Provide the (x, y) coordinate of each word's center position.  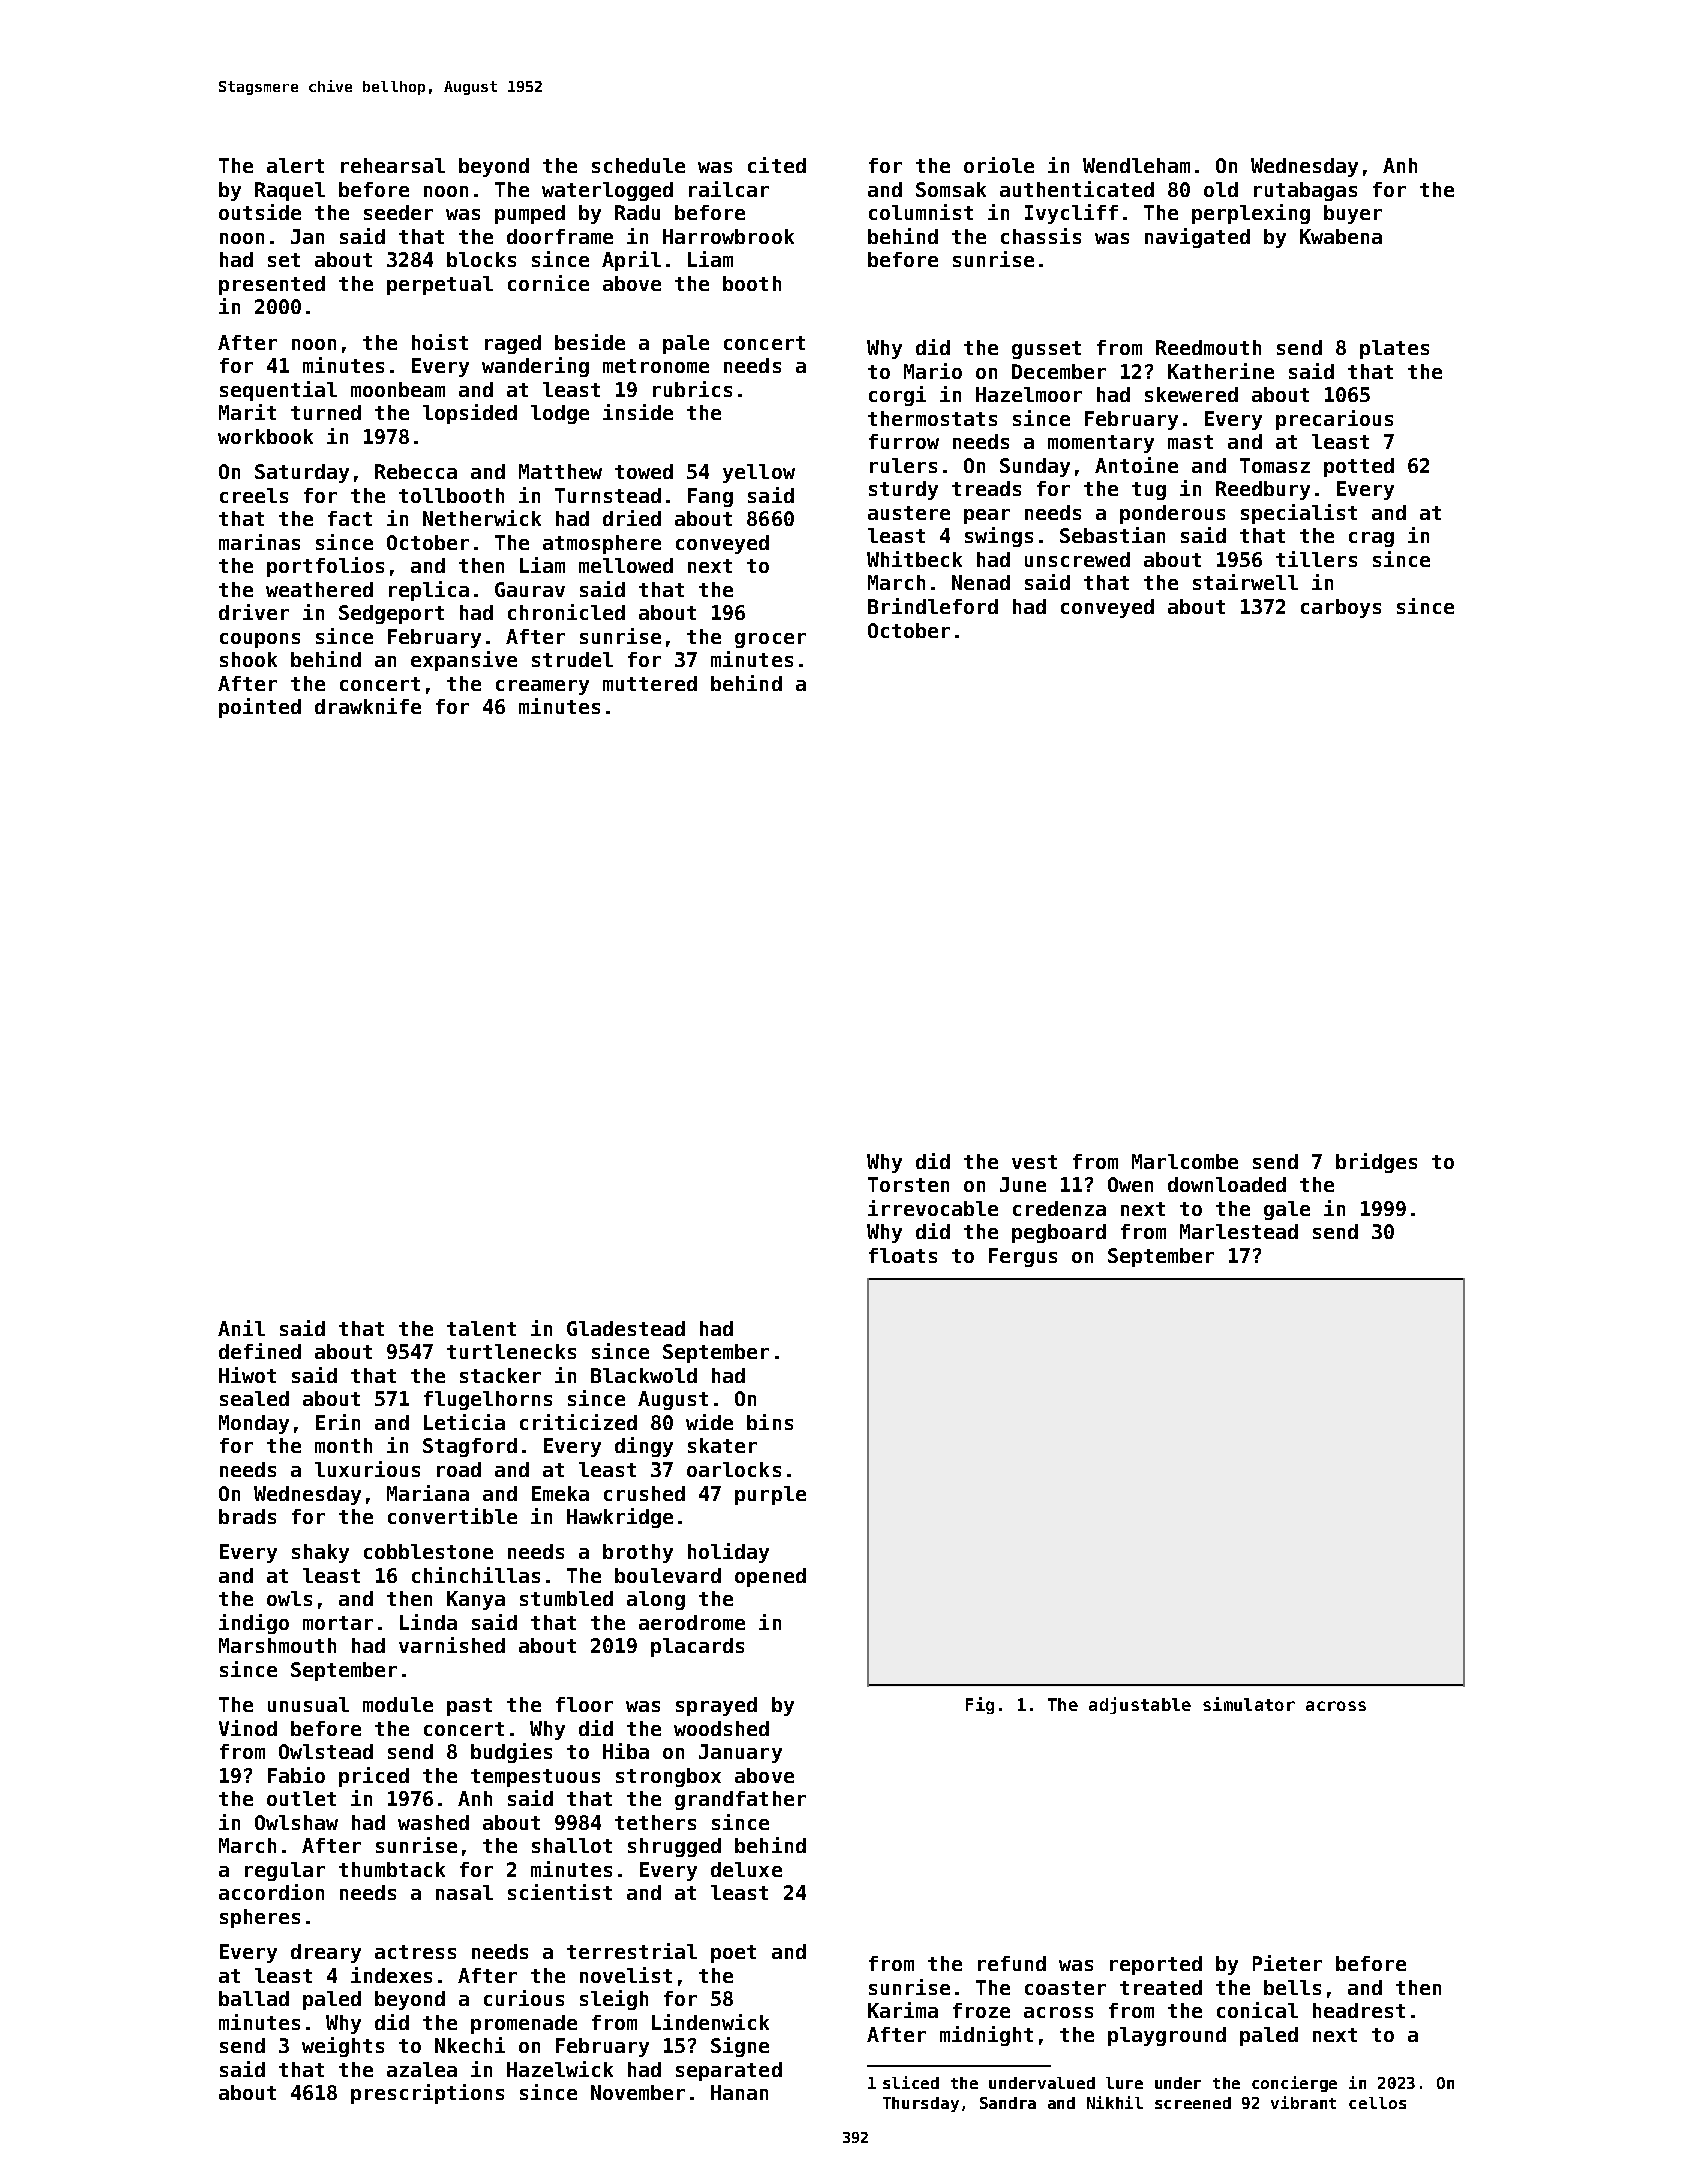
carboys (1341, 608)
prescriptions (427, 2094)
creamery (542, 687)
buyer (1353, 214)
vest (1034, 1162)
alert (295, 165)
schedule (638, 165)
